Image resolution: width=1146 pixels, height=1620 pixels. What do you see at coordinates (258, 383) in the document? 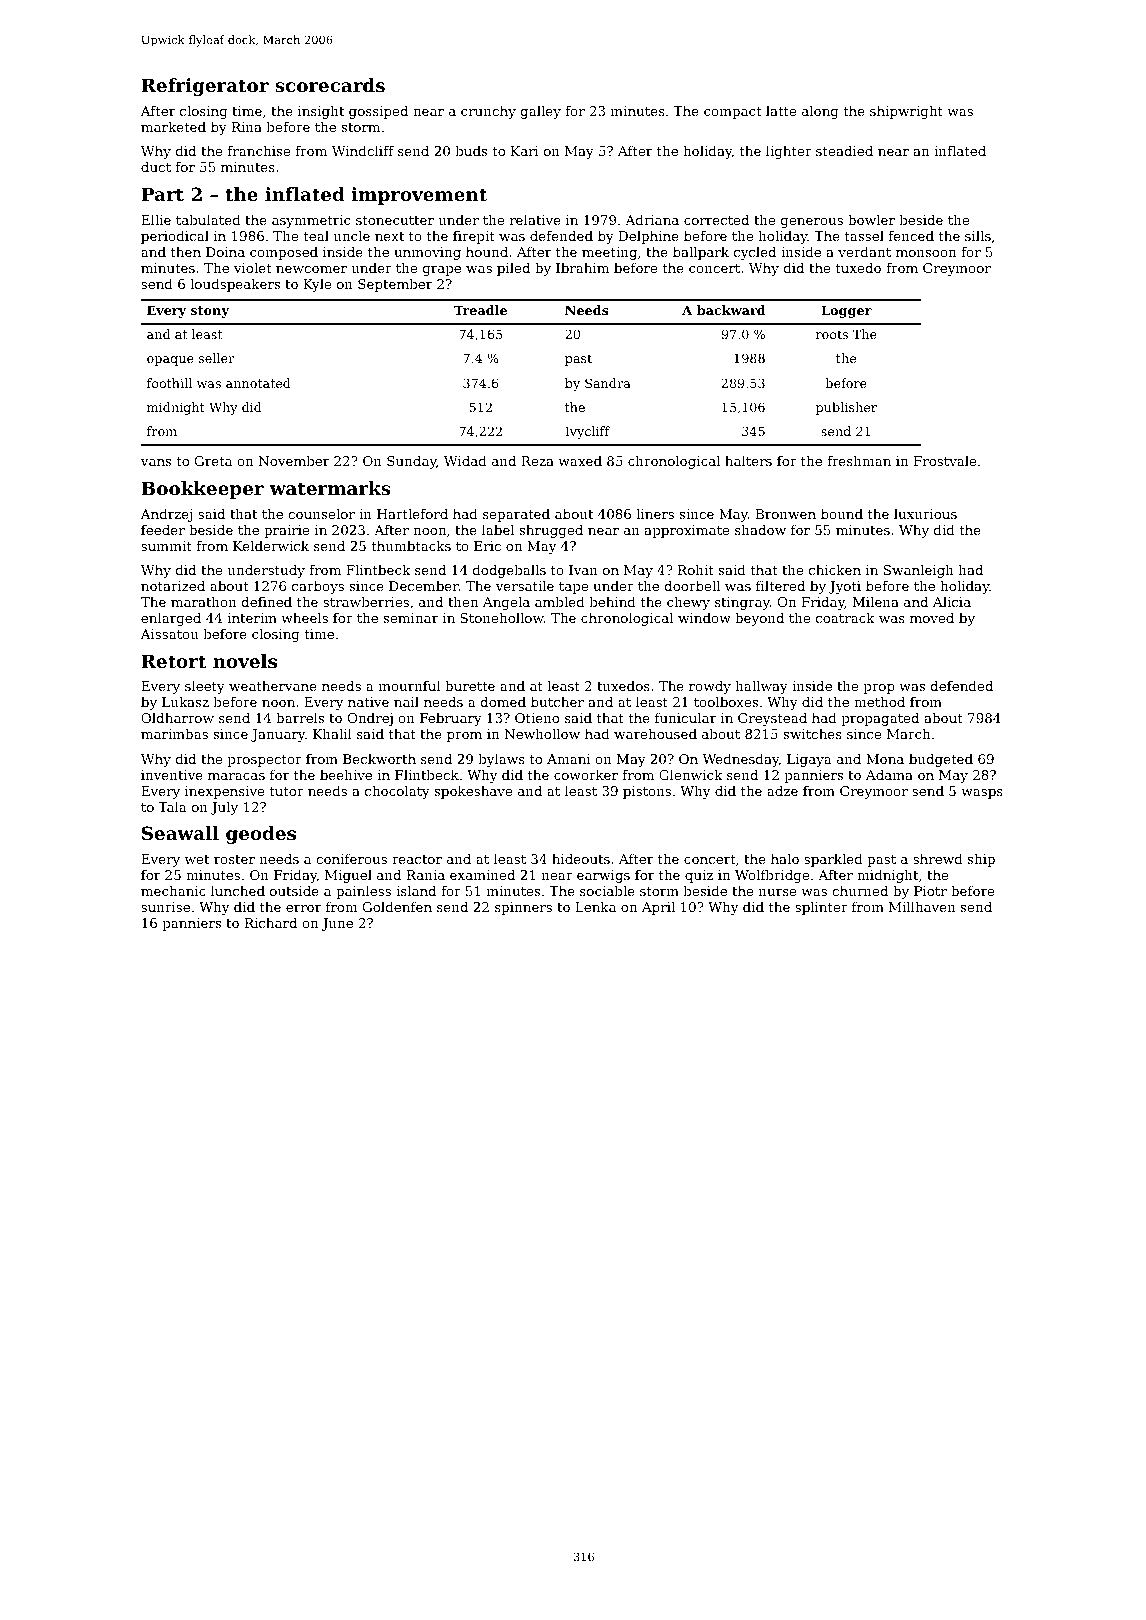
I see `annotated` at bounding box center [258, 383].
